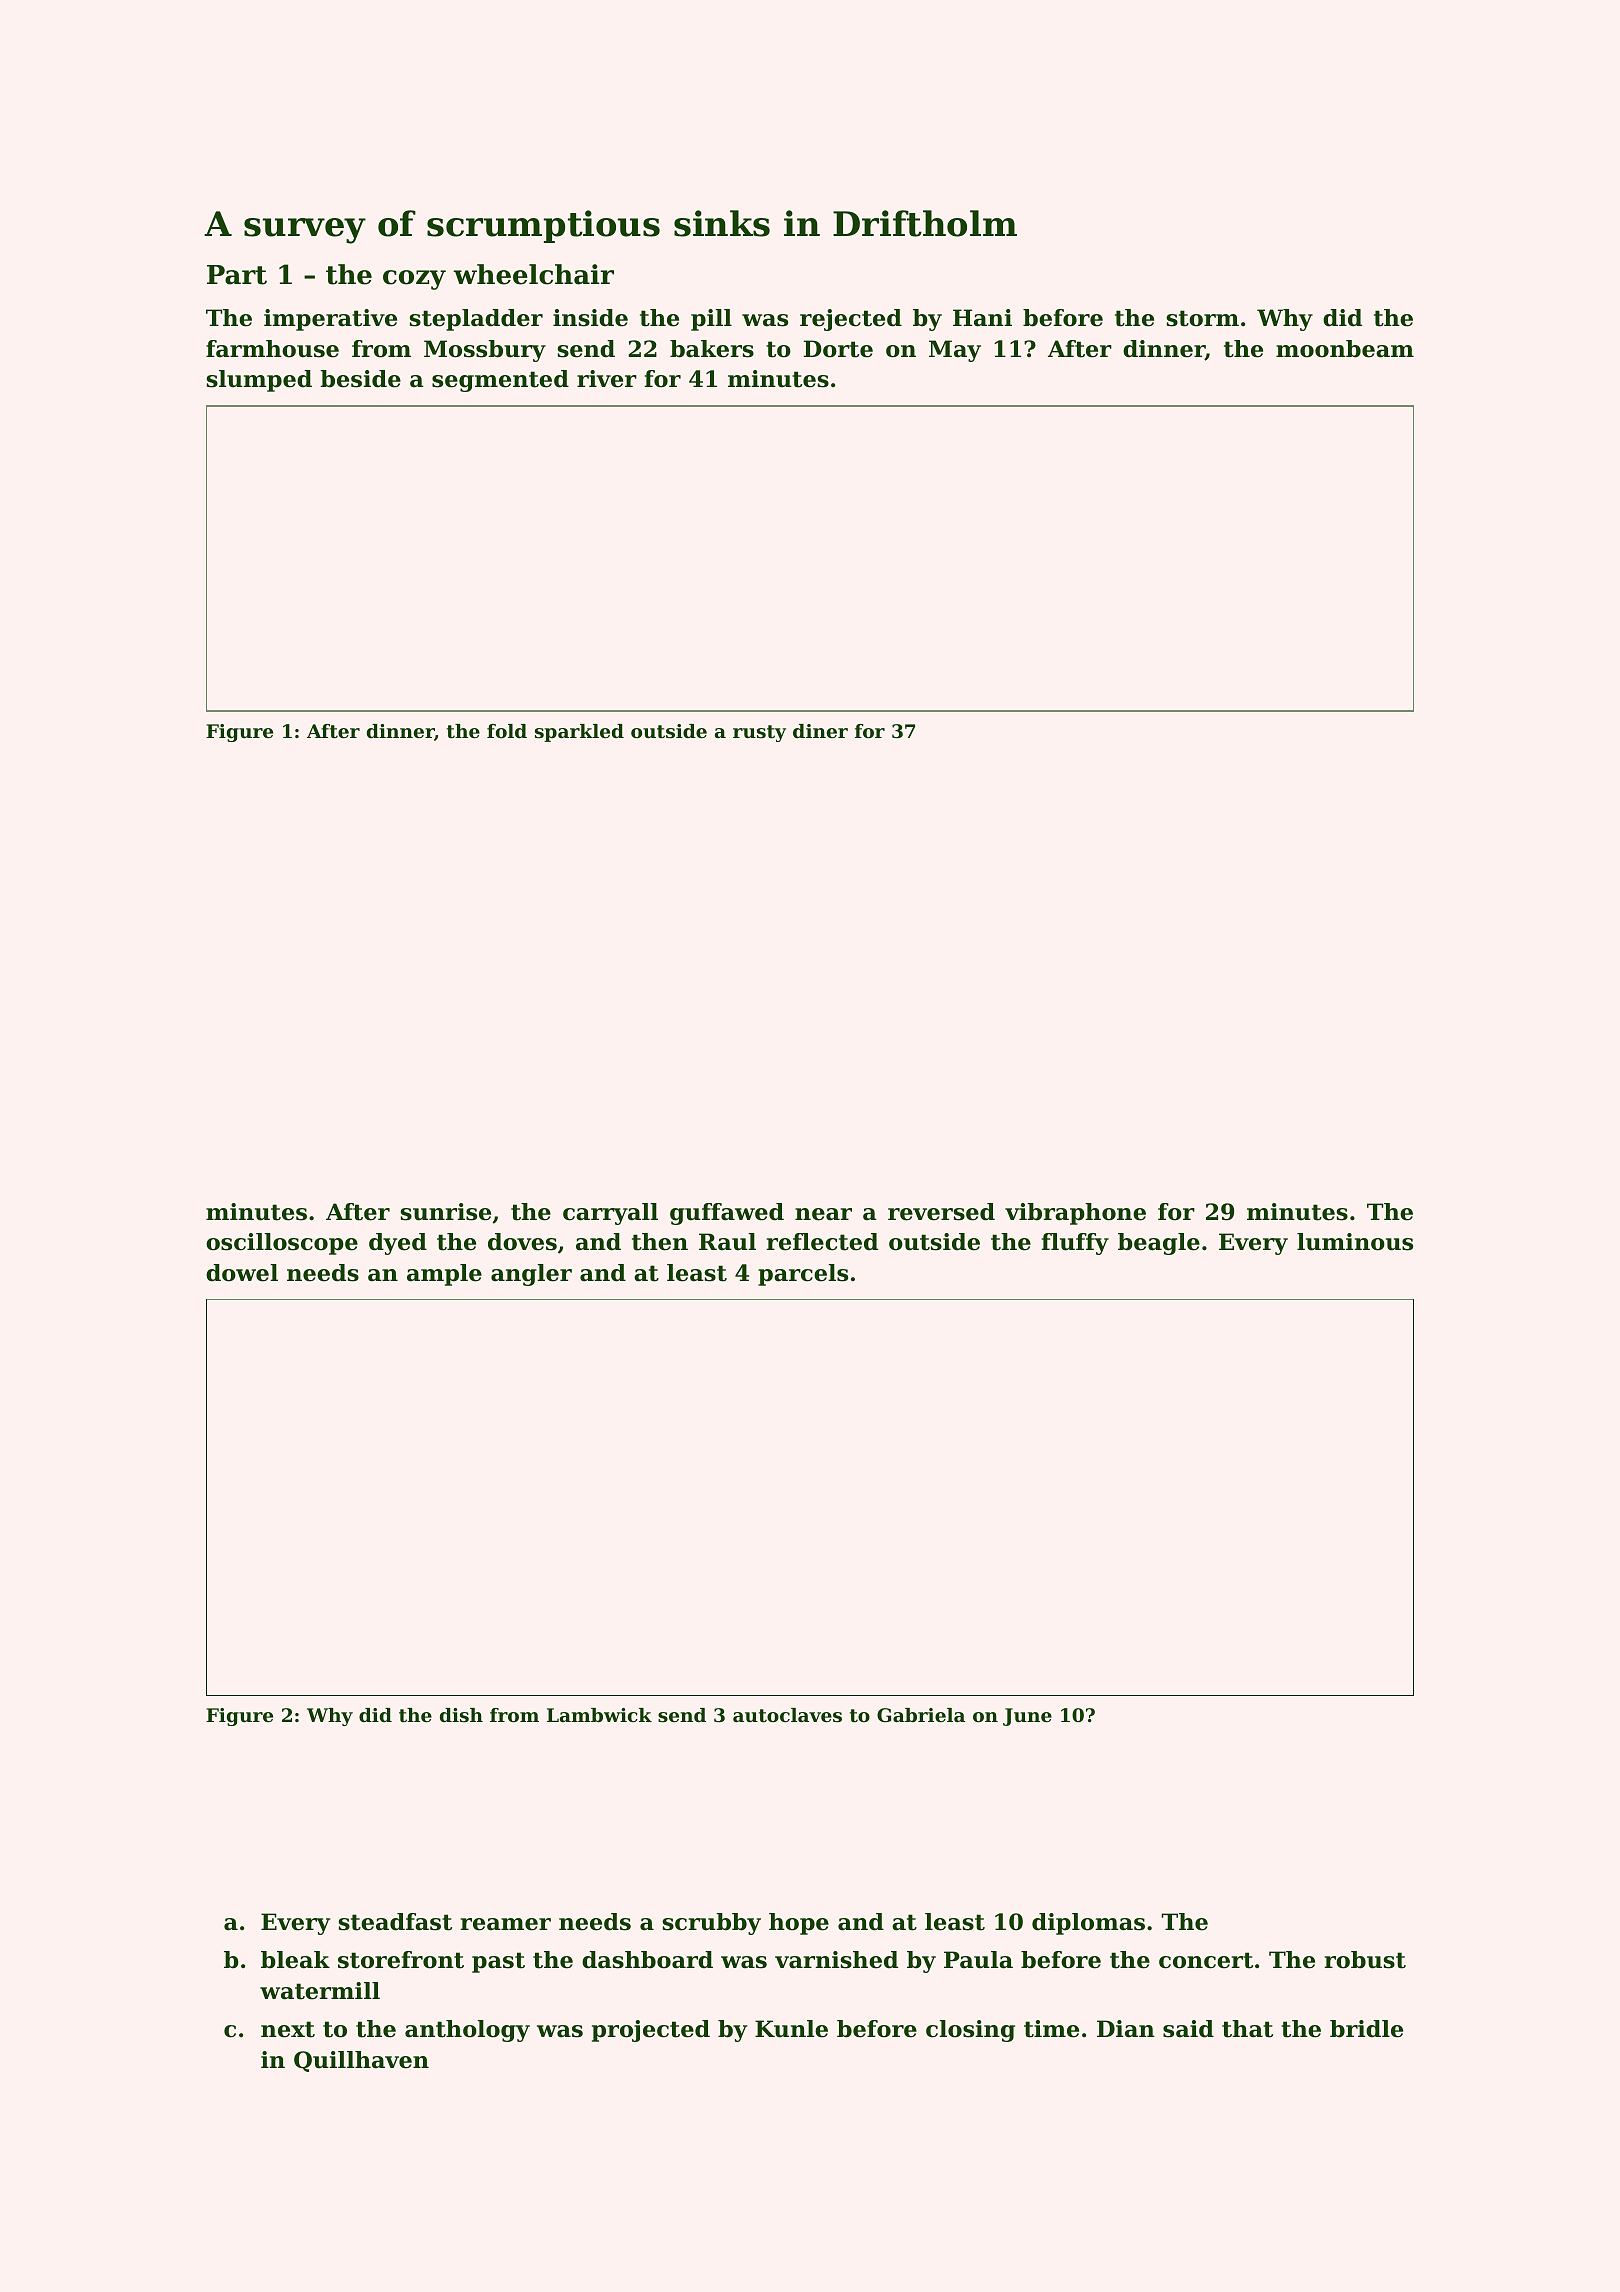 The height and width of the screenshot is (2292, 1620). What do you see at coordinates (461, 1715) in the screenshot?
I see `dish` at bounding box center [461, 1715].
